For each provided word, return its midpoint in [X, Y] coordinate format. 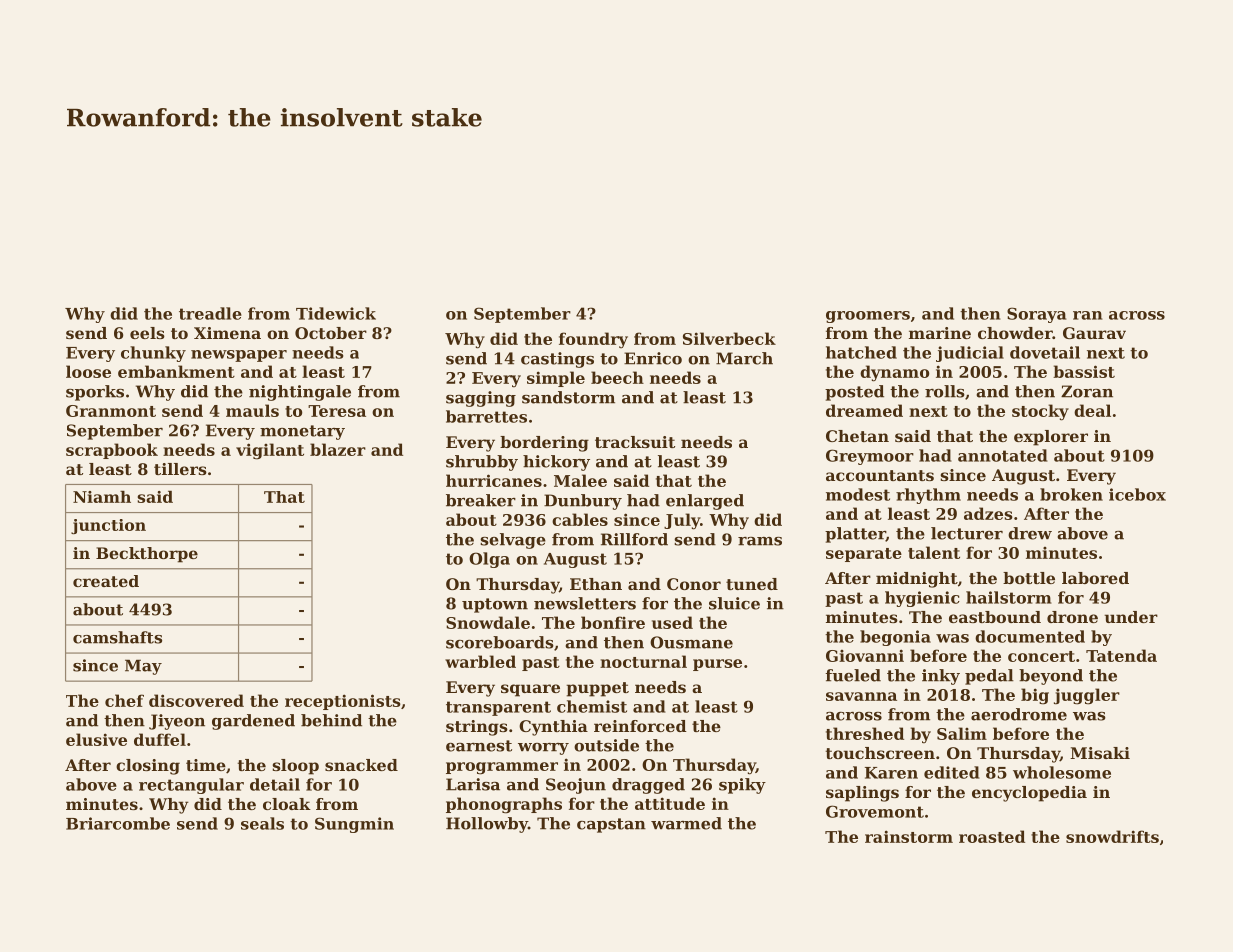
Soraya [1036, 315]
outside [606, 745]
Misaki [1100, 753]
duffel [160, 739]
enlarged [705, 502]
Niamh [102, 497]
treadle [210, 313]
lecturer [967, 533]
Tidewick [336, 313]
